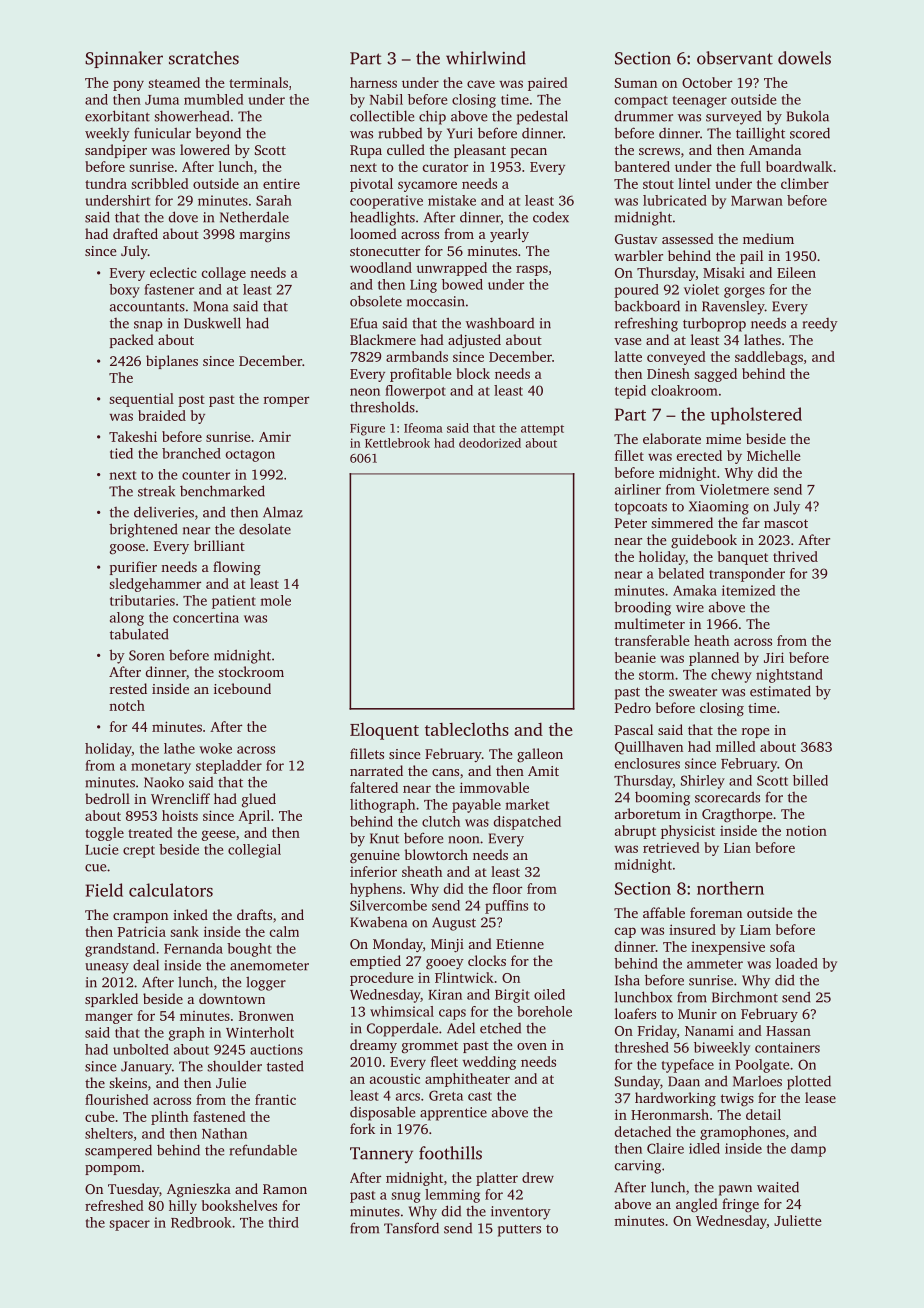 This document has height=1308, width=924. I want to click on Suman, so click(636, 83).
